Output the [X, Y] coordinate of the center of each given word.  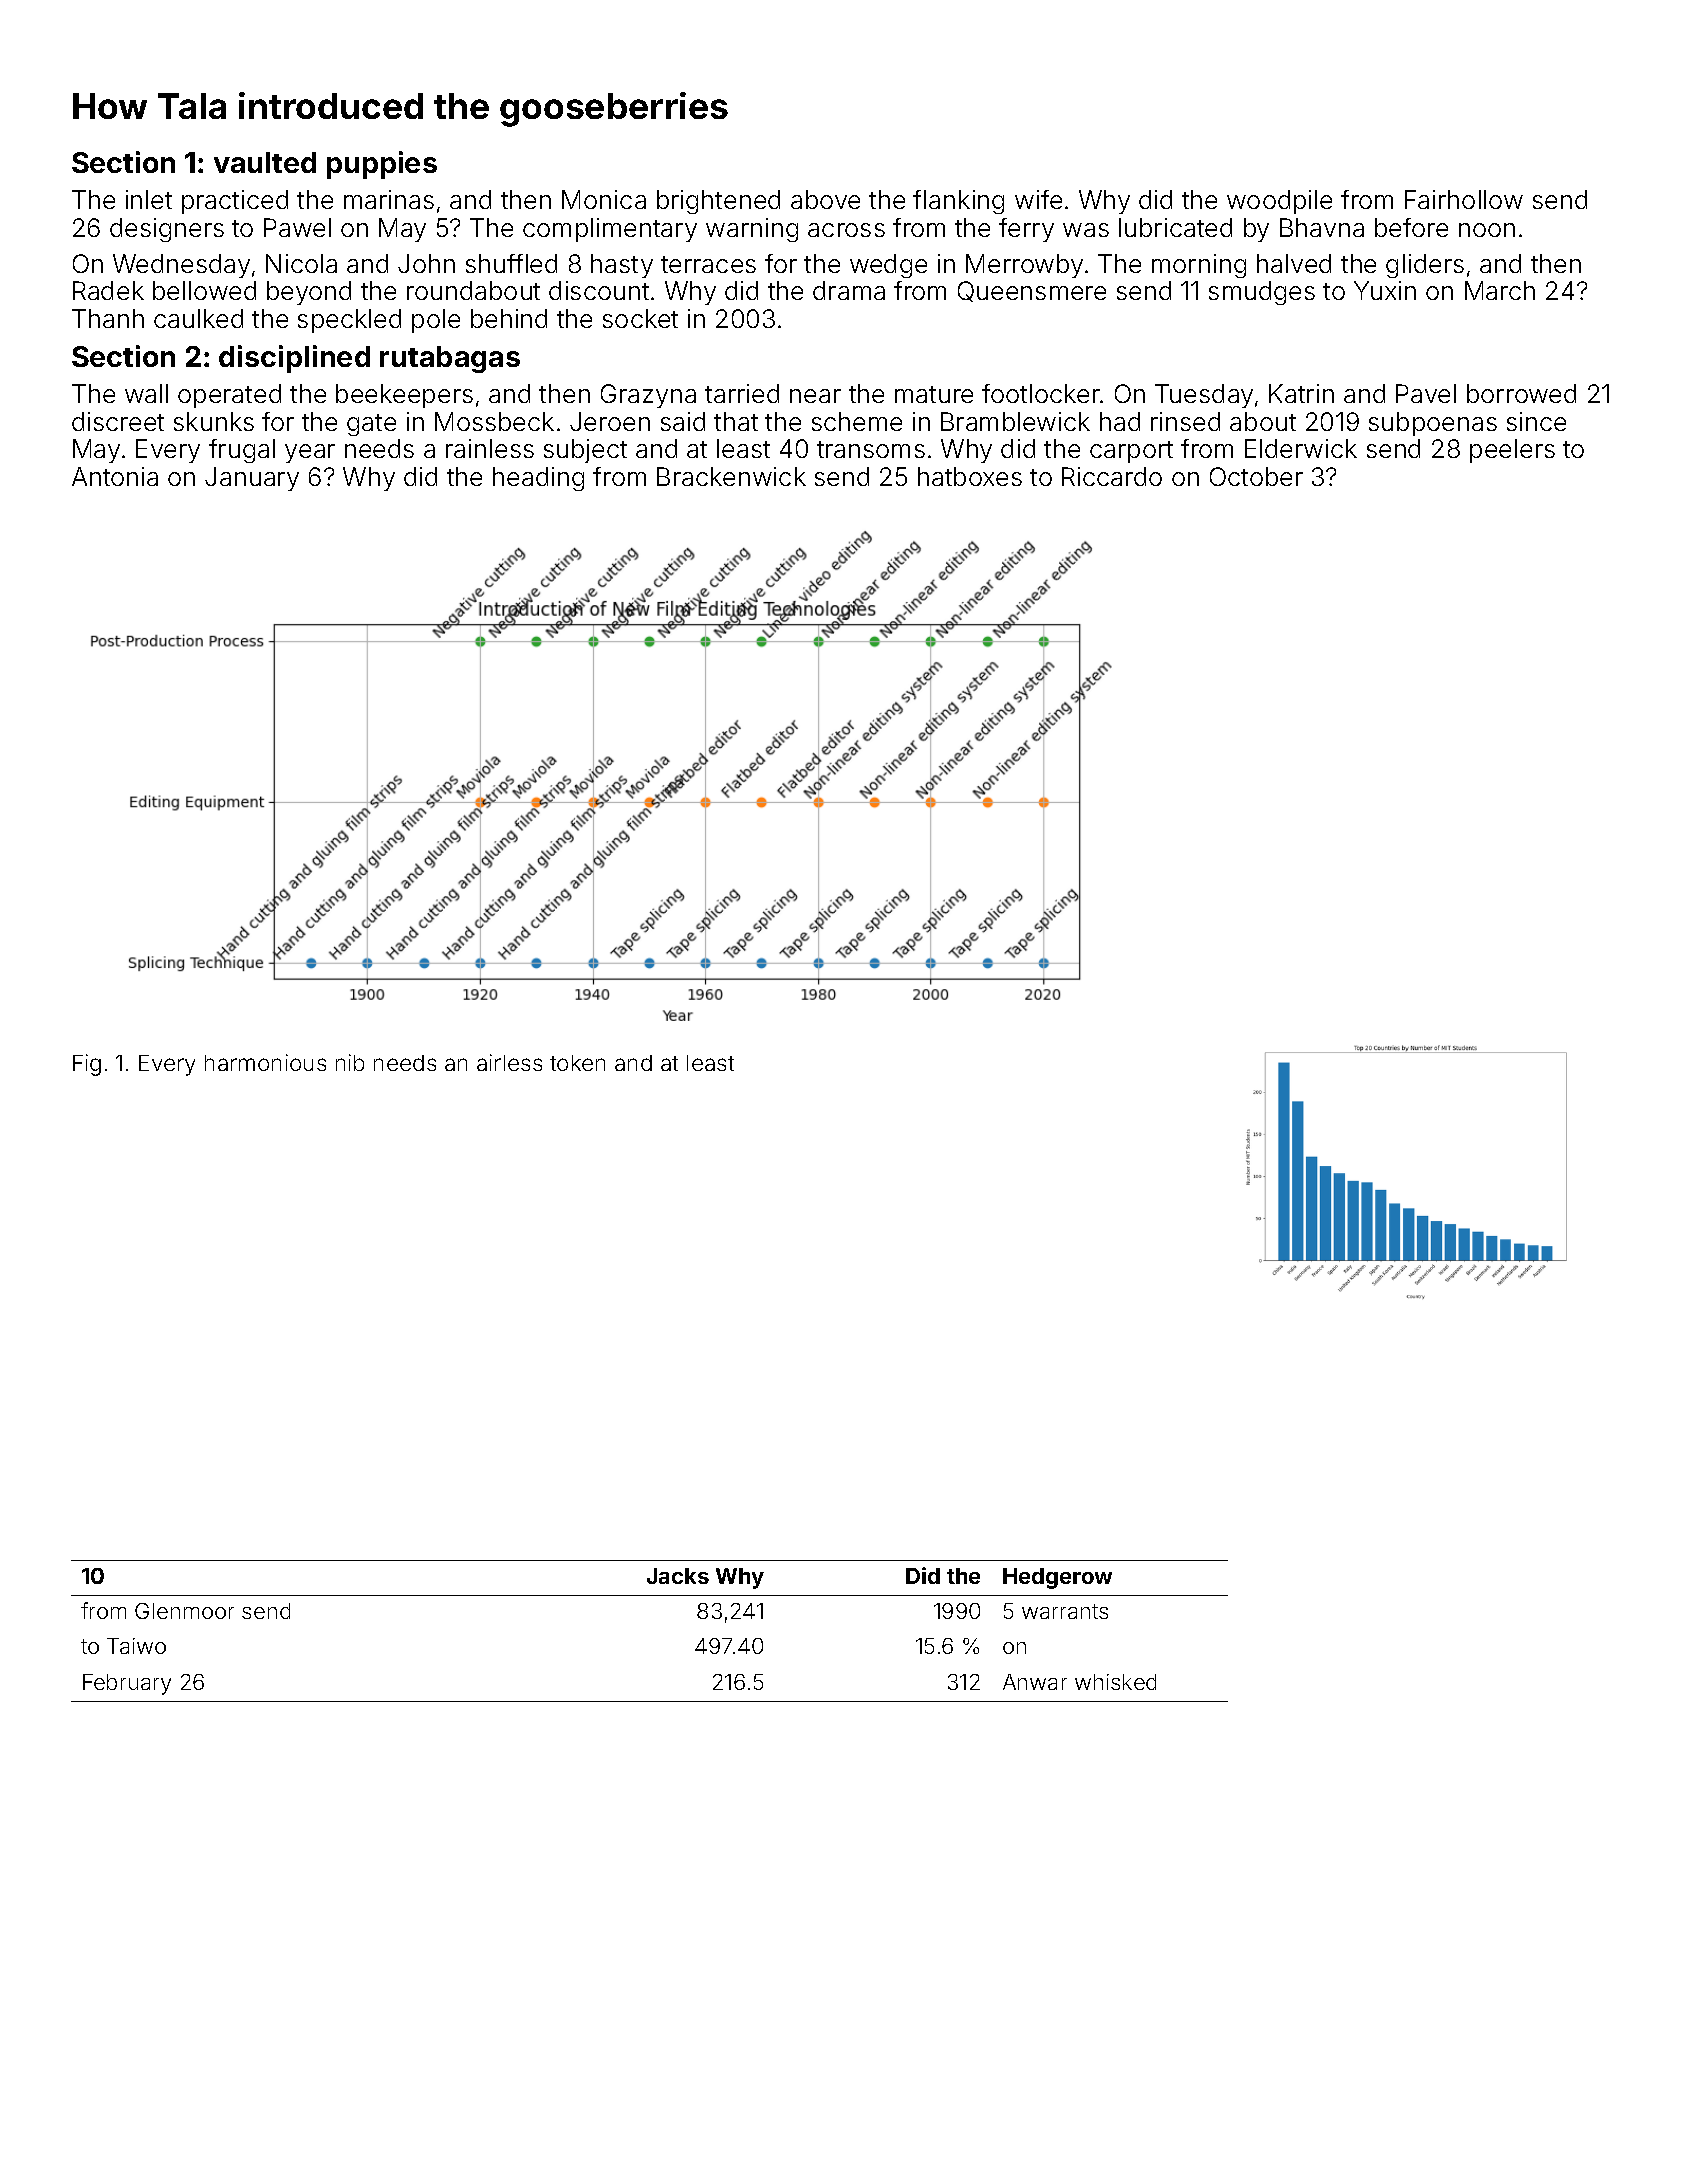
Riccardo [1112, 476]
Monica [604, 199]
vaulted [265, 162]
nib [350, 1062]
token [577, 1063]
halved [1294, 263]
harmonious [265, 1062]
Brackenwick [731, 476]
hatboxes [970, 476]
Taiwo [136, 1646]
